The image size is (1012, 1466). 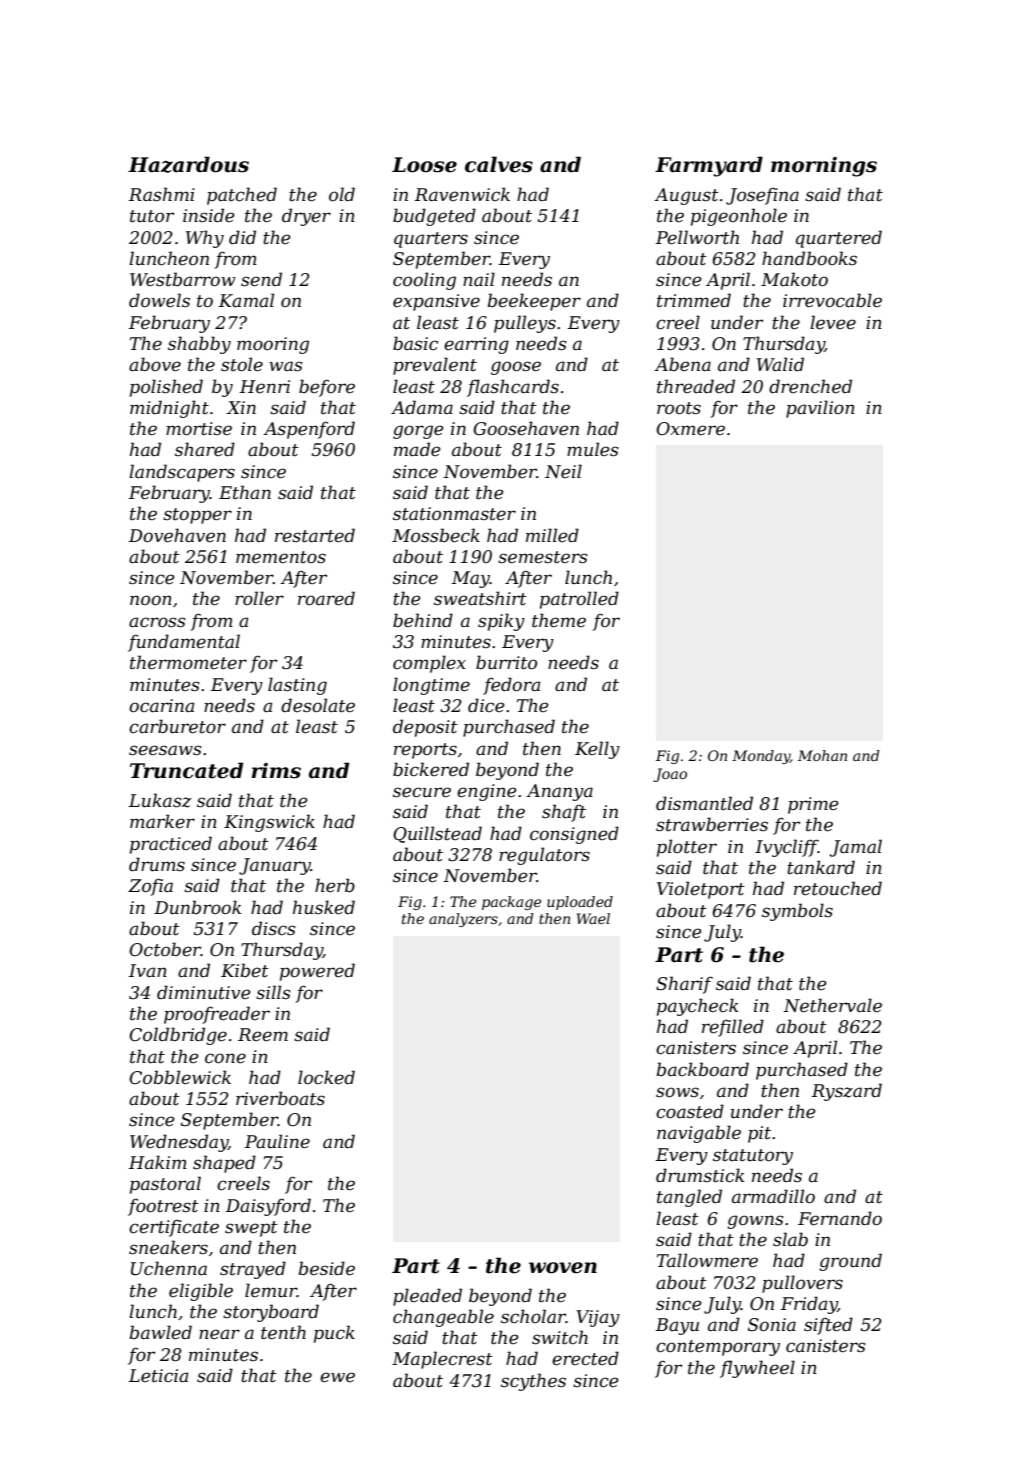 I want to click on threaded, so click(x=696, y=386).
